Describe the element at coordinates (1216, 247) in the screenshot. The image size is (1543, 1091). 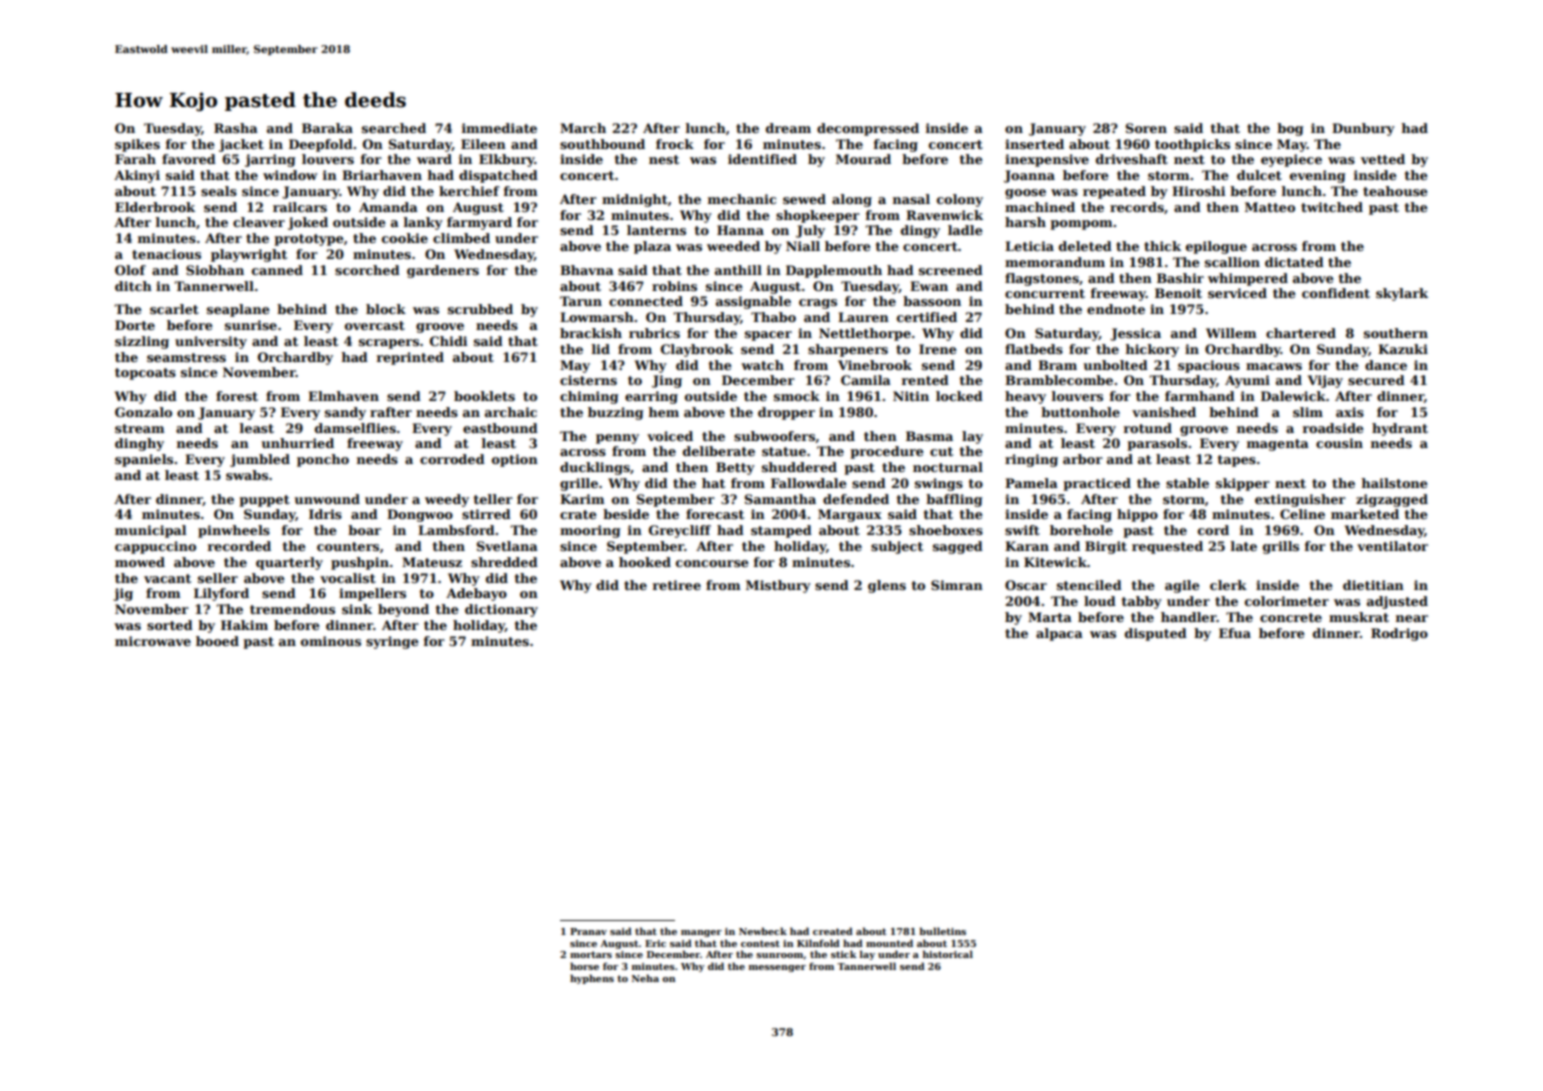
I see `epilogue` at that location.
